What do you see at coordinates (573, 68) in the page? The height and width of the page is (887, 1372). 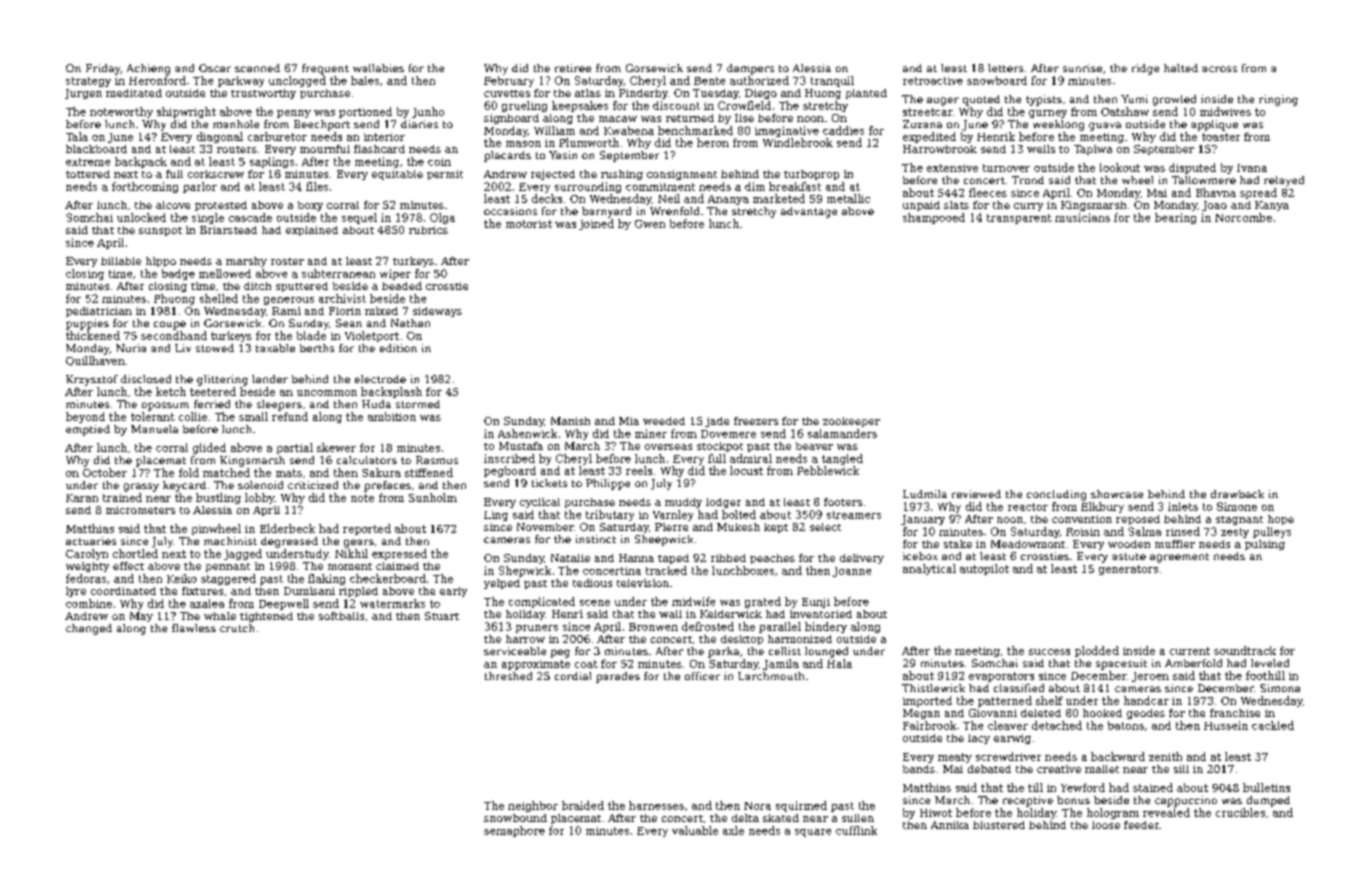 I see `retiree` at bounding box center [573, 68].
